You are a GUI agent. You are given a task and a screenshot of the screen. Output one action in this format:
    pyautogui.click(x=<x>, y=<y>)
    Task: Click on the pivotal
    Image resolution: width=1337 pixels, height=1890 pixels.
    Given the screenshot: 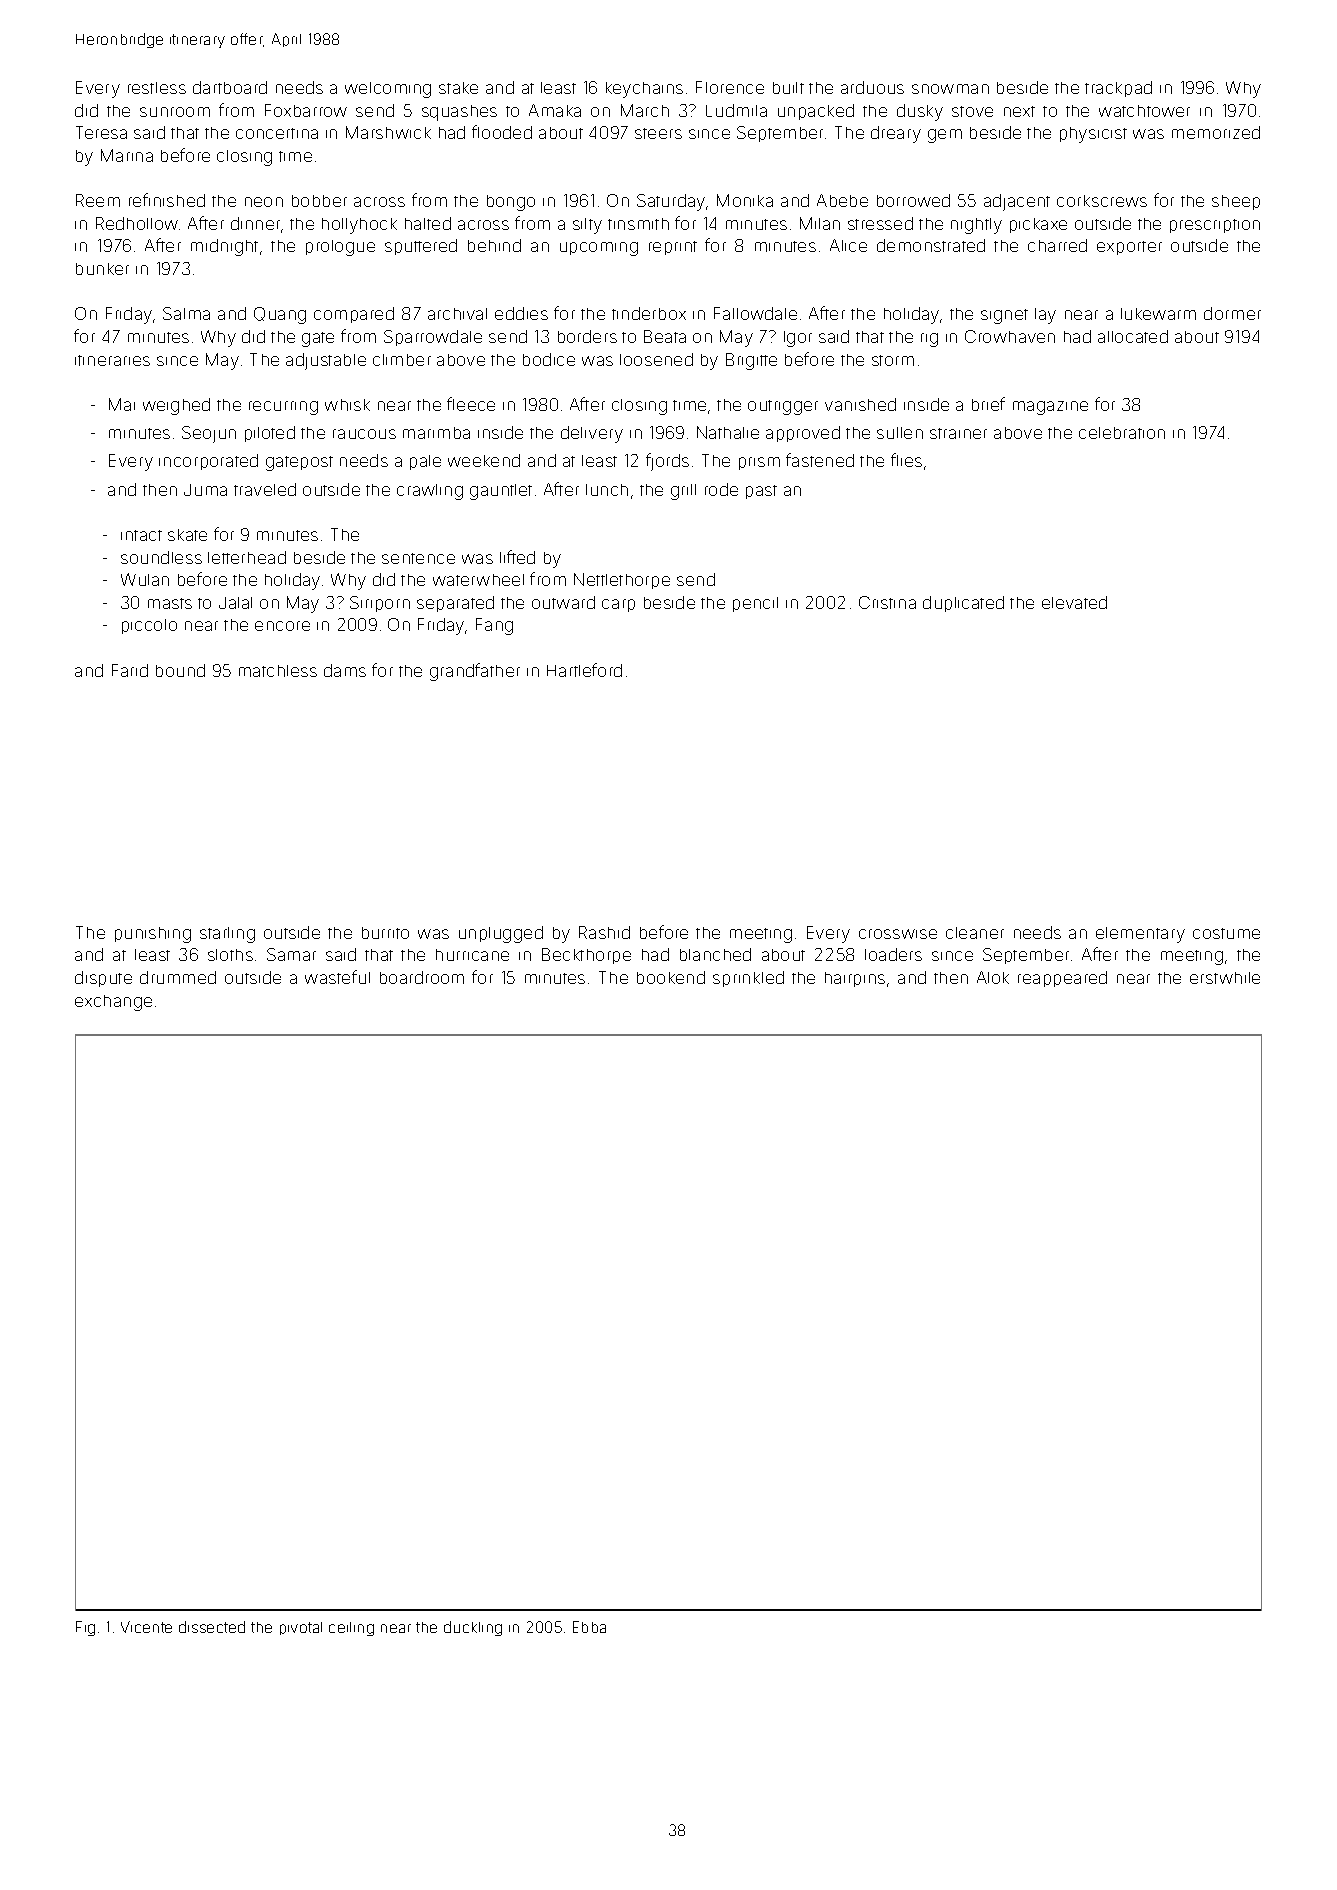 What is the action you would take?
    pyautogui.click(x=301, y=1628)
